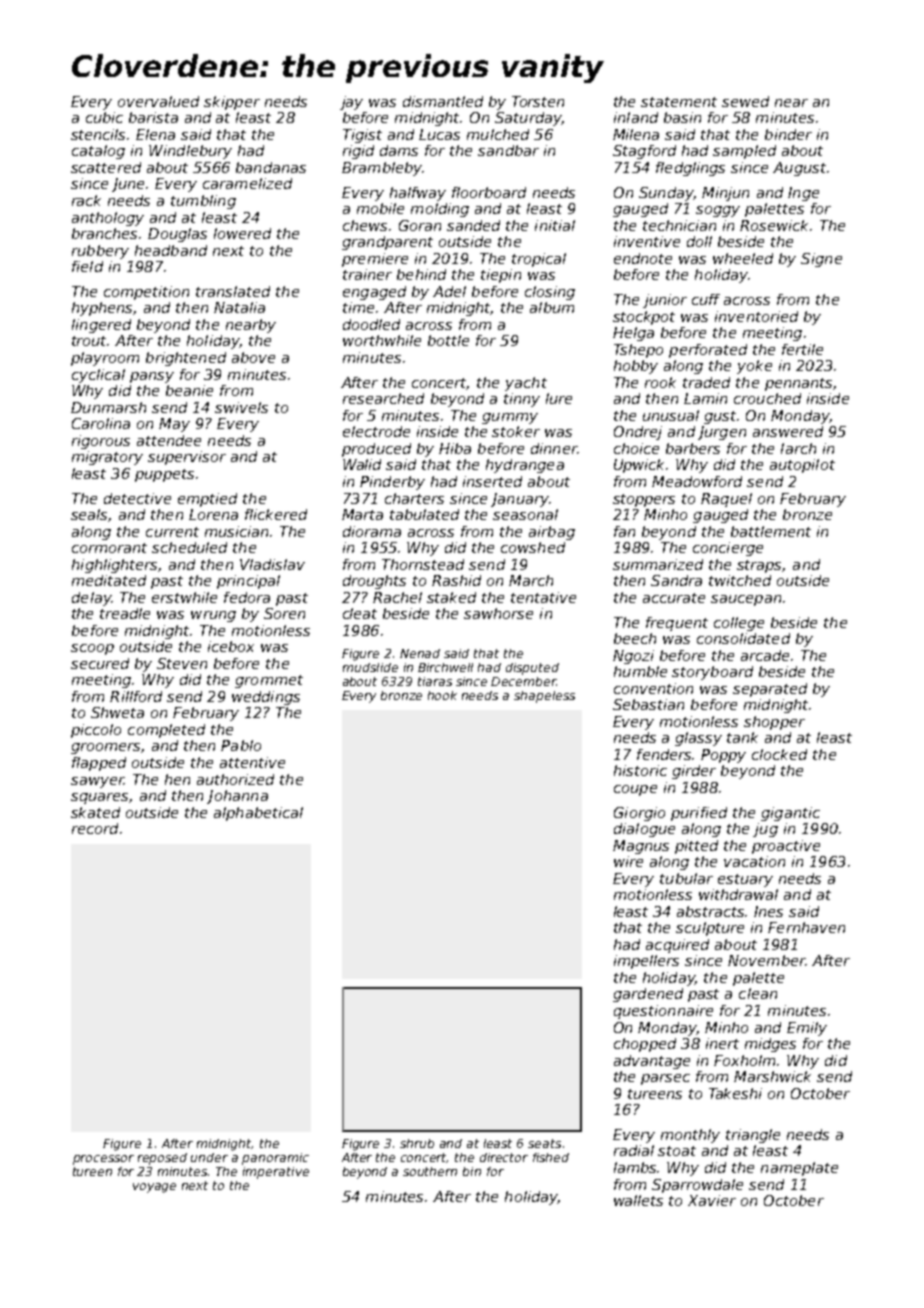 Image resolution: width=924 pixels, height=1308 pixels. Describe the element at coordinates (504, 1157) in the screenshot. I see `director` at that location.
